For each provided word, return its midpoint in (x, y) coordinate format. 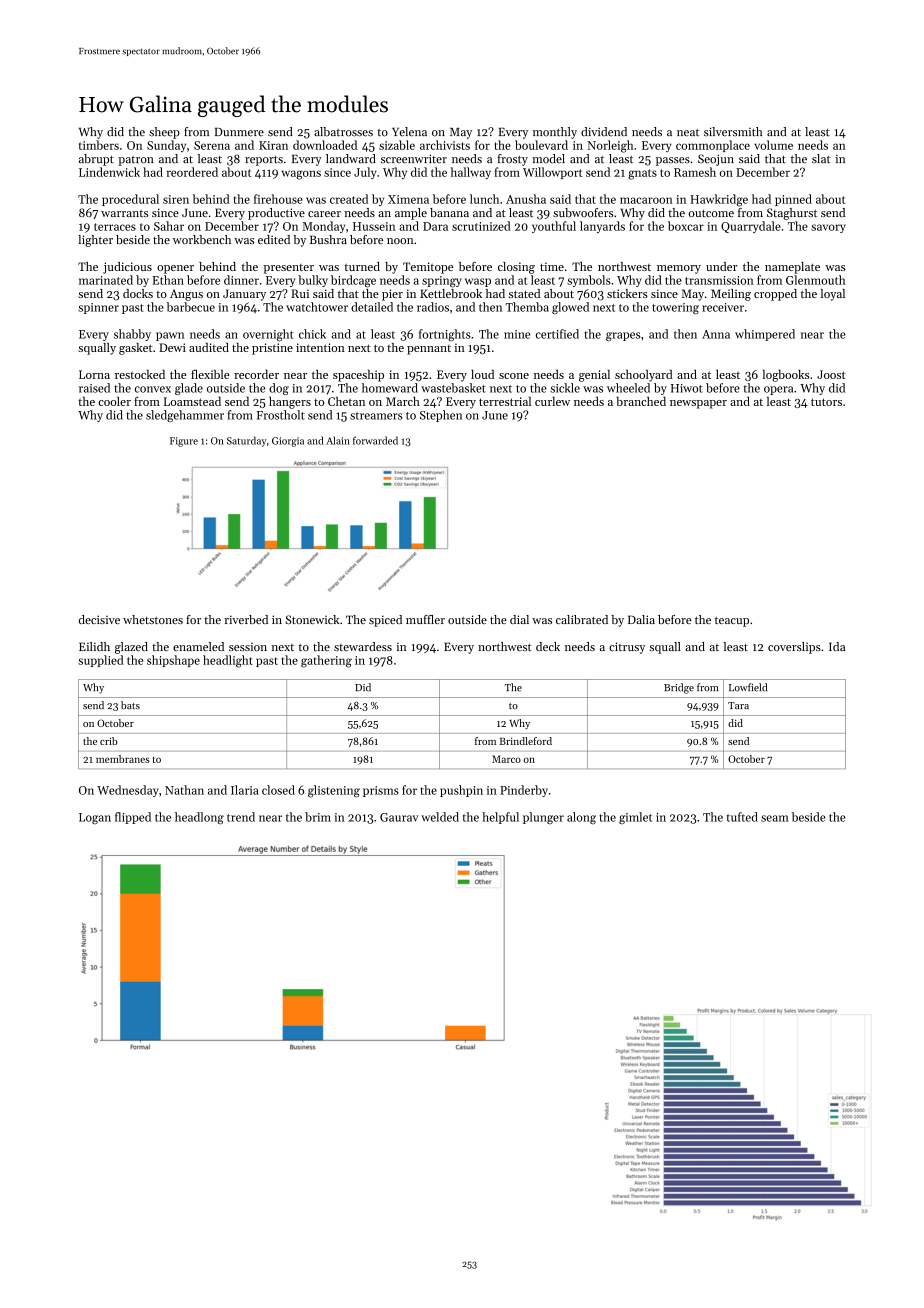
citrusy (627, 648)
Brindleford (526, 741)
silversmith (733, 132)
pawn (170, 336)
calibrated (582, 619)
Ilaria (245, 790)
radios (433, 307)
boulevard (541, 145)
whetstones (153, 619)
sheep (164, 133)
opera (778, 390)
